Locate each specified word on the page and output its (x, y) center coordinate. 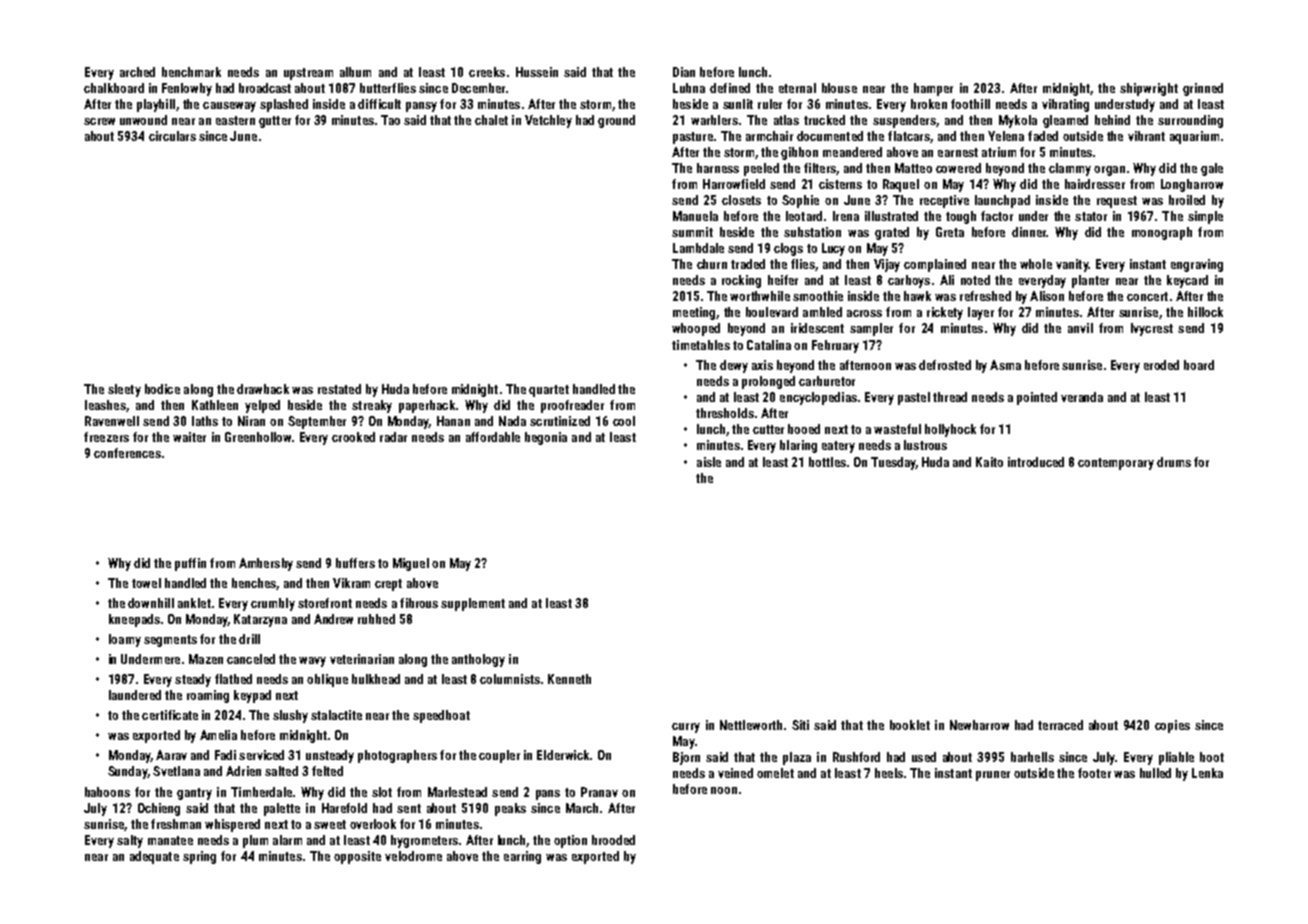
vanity (1072, 265)
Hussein (537, 72)
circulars (172, 136)
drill (249, 639)
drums (1174, 462)
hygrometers (424, 841)
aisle (709, 462)
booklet (910, 725)
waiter (189, 437)
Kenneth (569, 679)
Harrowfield (734, 184)
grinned (1203, 89)
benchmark (191, 72)
